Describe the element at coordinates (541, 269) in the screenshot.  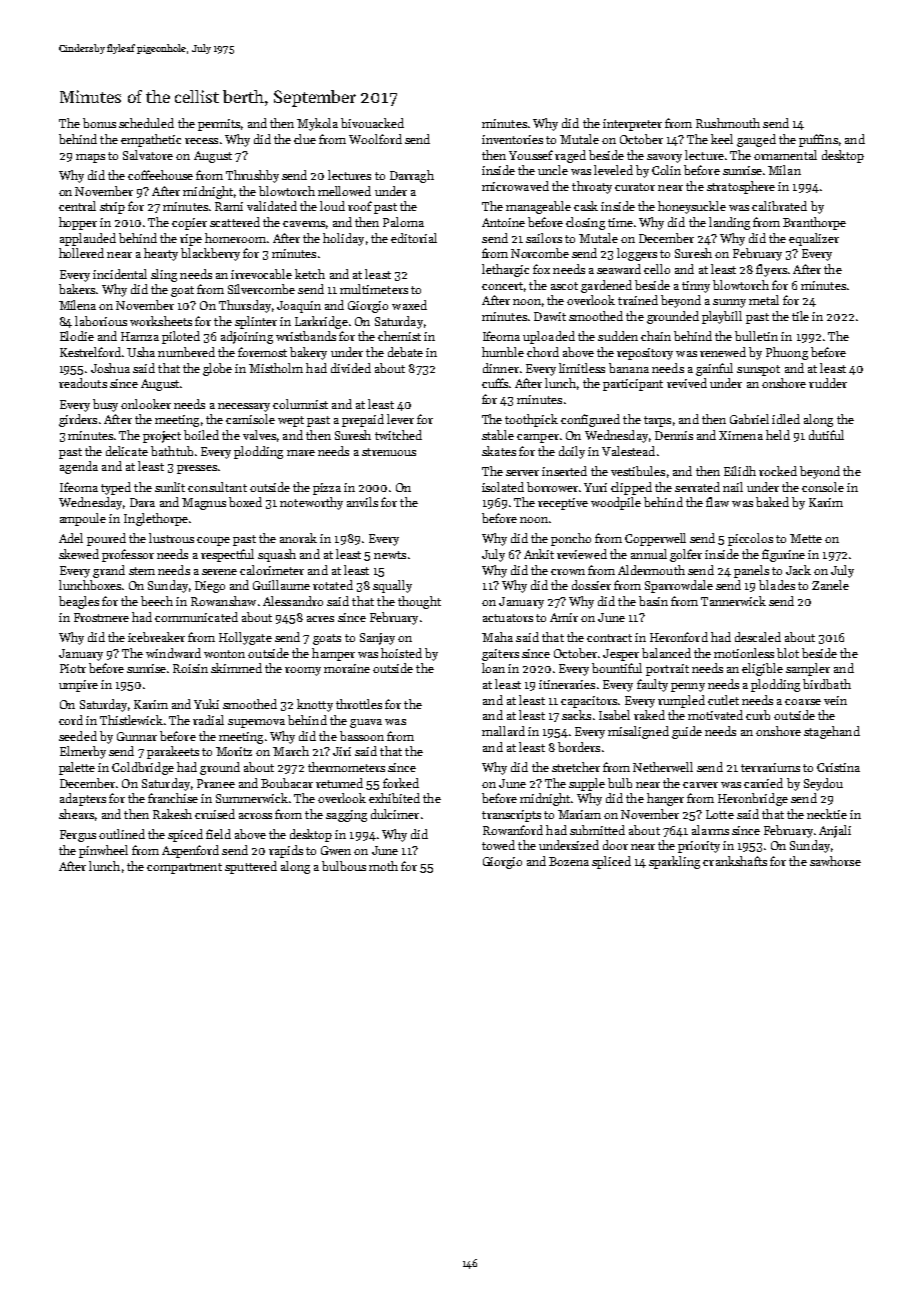
I see `fox` at that location.
